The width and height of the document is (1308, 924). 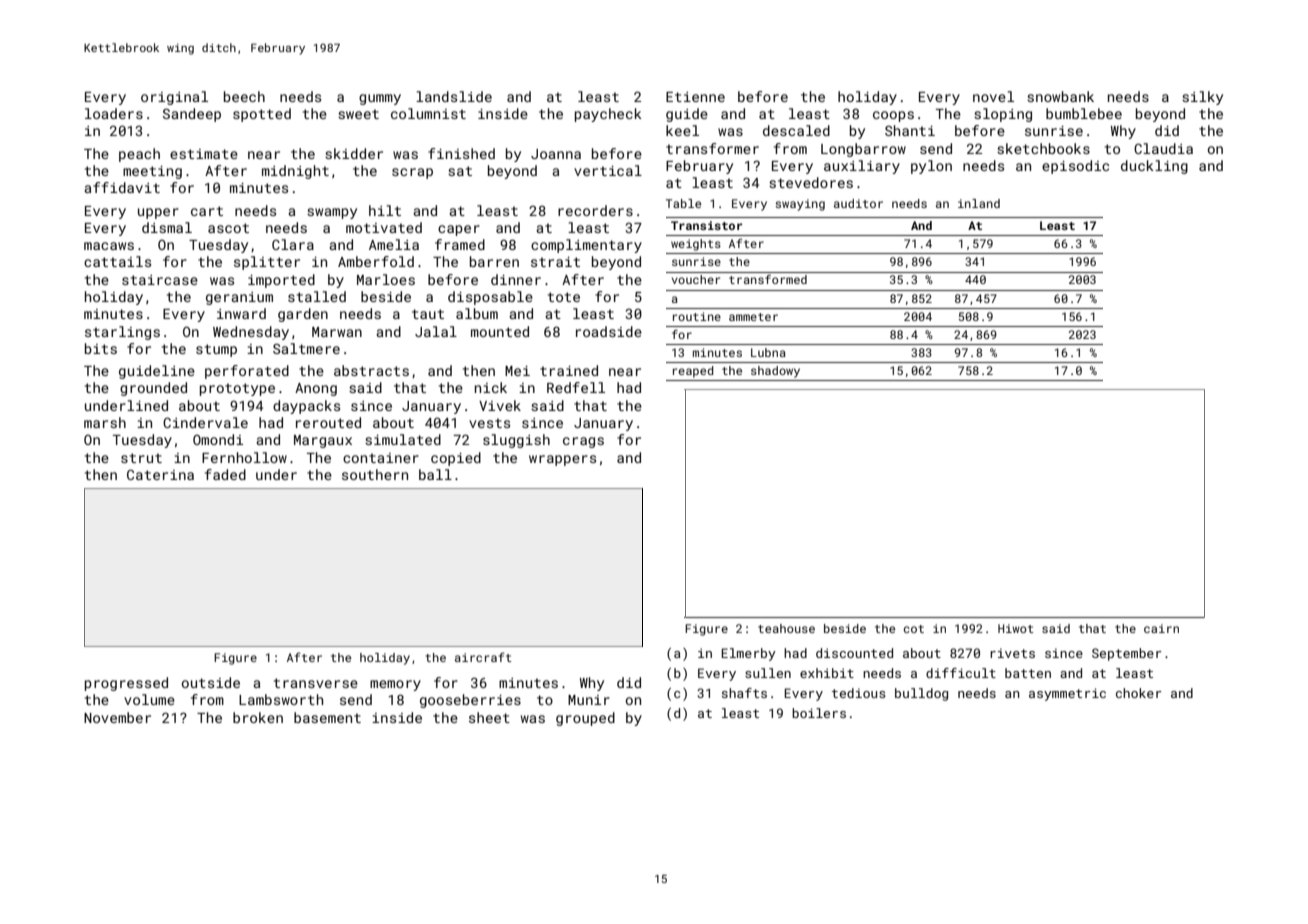 What do you see at coordinates (796, 130) in the document?
I see `descaled` at bounding box center [796, 130].
